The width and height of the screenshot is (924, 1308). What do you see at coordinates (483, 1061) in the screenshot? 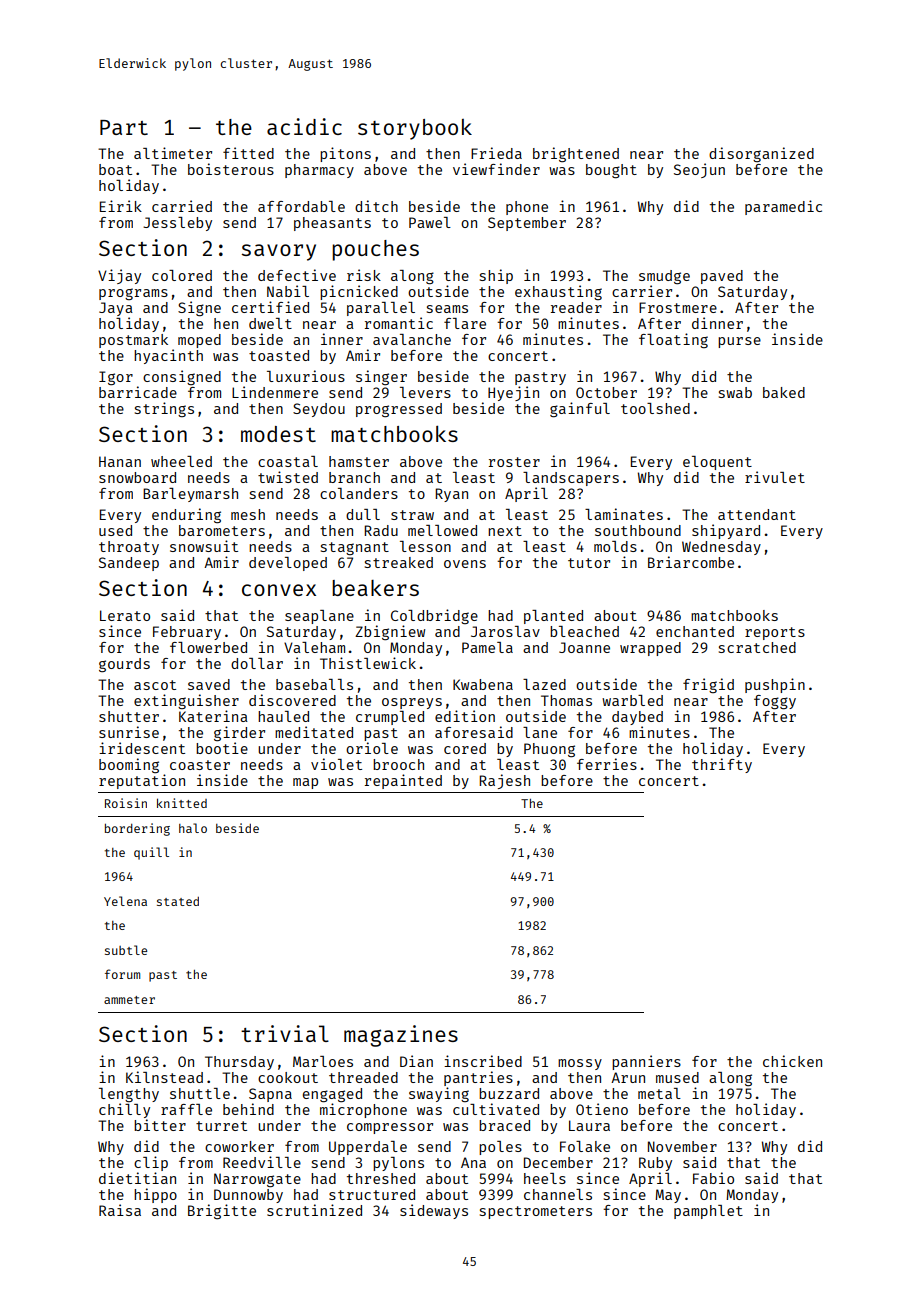
I see `inscribed` at bounding box center [483, 1061].
